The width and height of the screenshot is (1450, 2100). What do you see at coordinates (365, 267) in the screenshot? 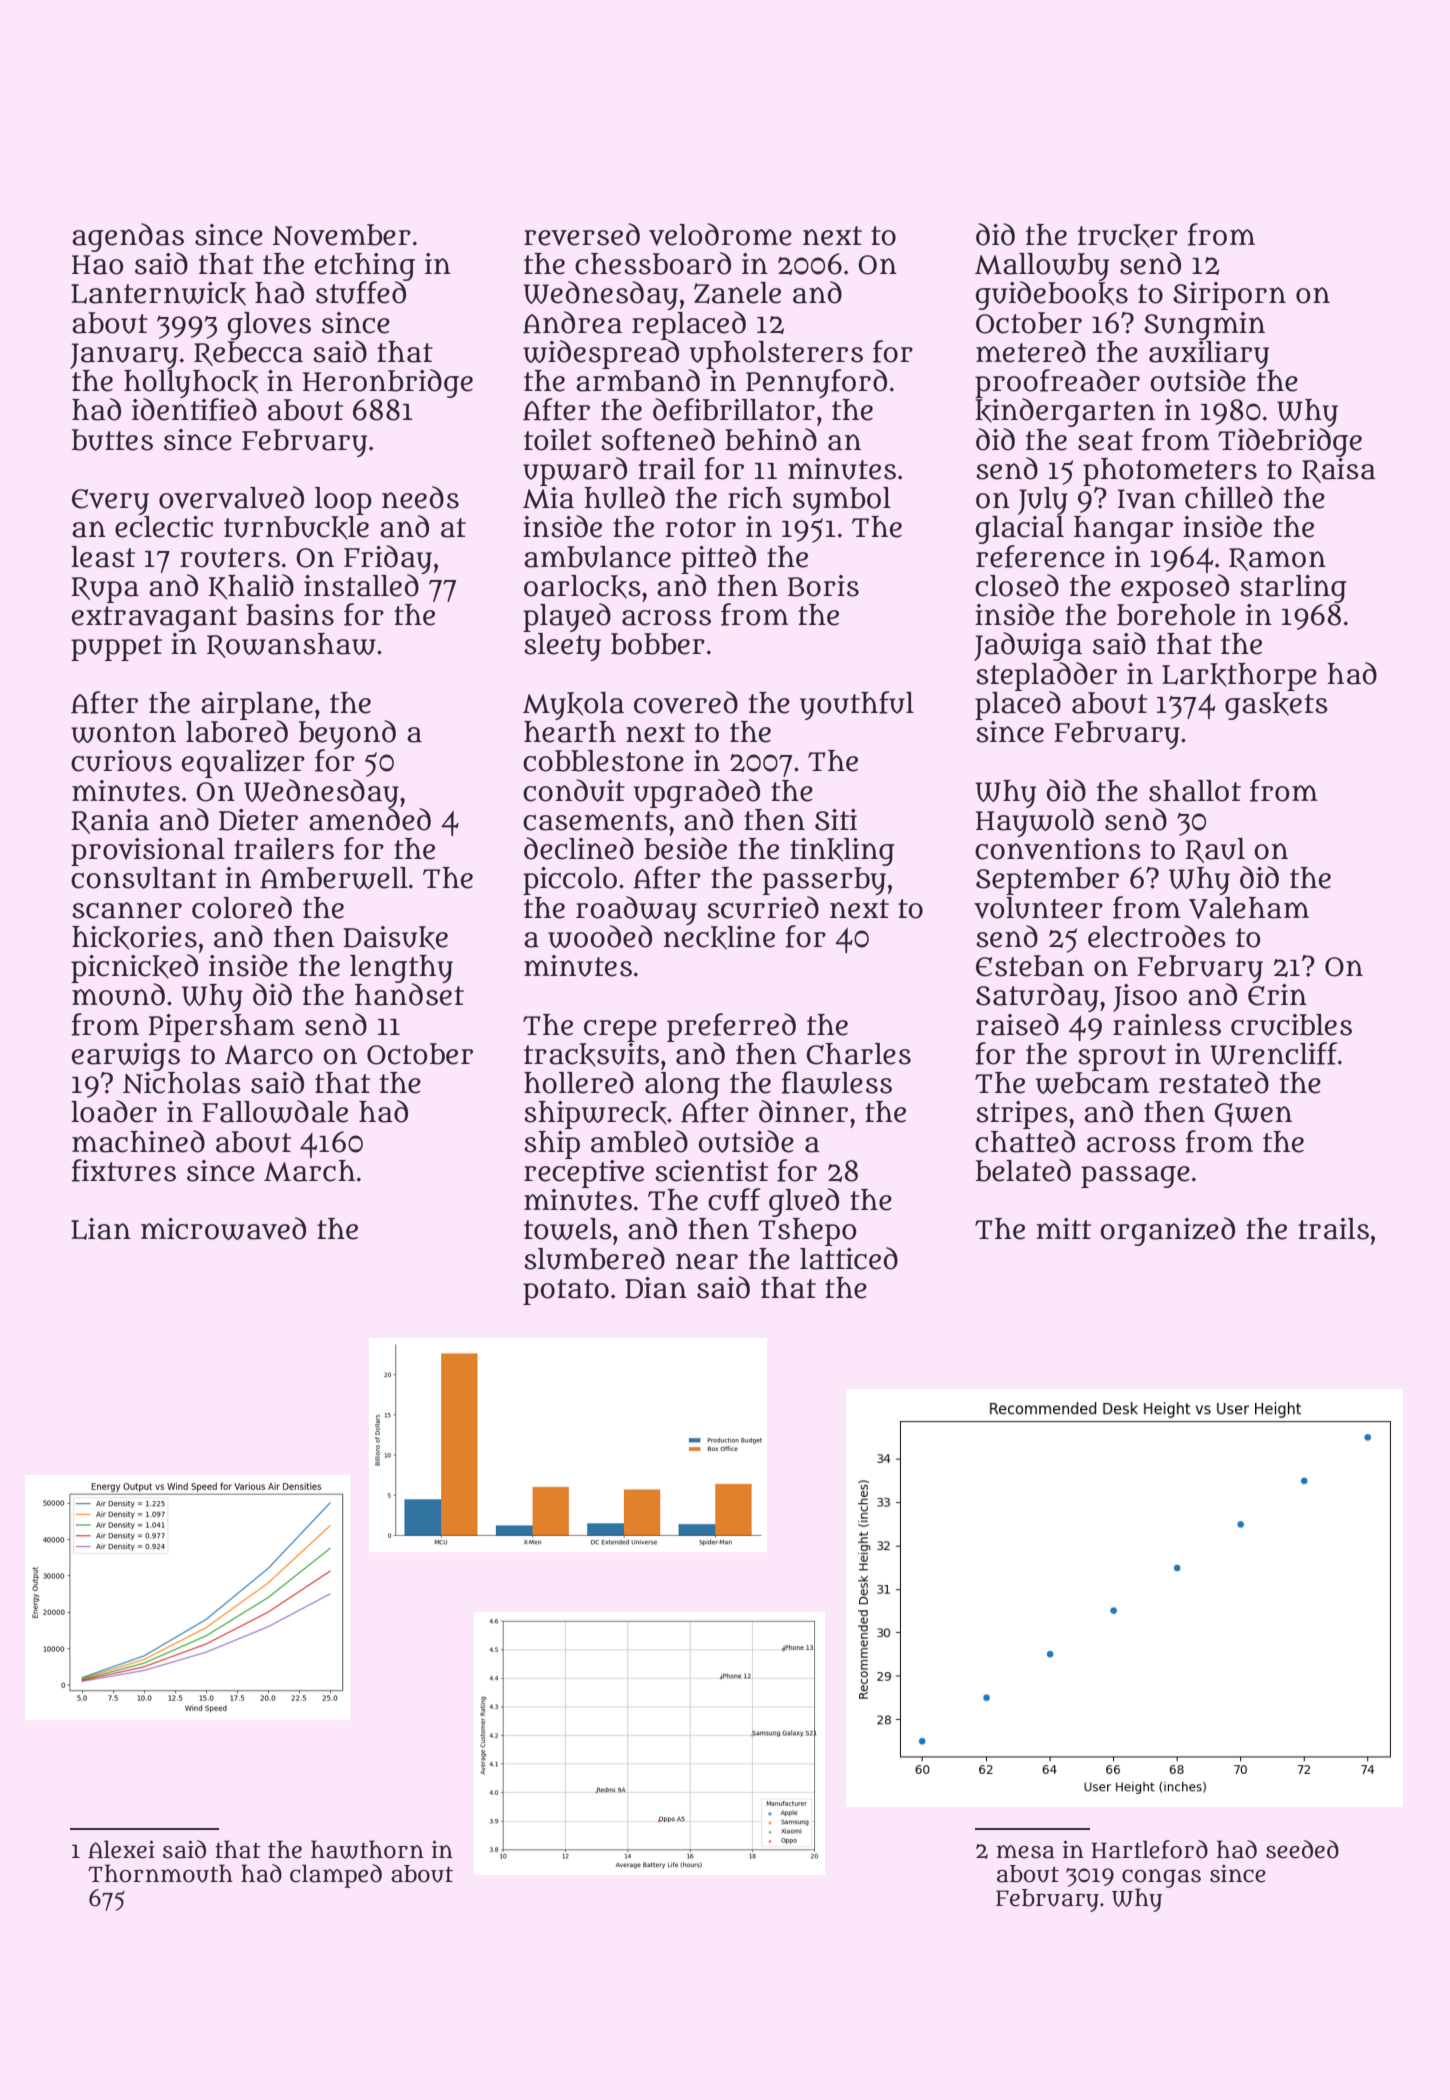
I see `etching` at bounding box center [365, 267].
